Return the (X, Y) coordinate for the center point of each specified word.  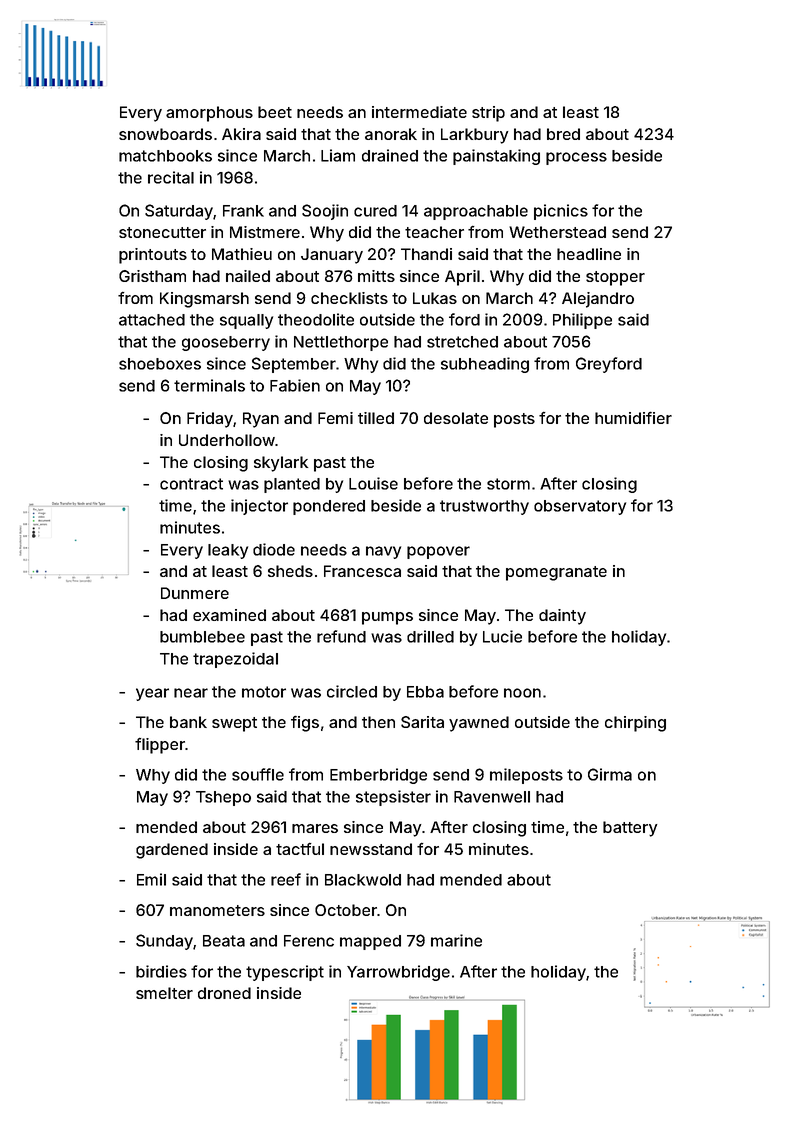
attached (152, 320)
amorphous (209, 114)
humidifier (633, 418)
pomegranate (556, 573)
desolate (456, 418)
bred (563, 134)
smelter (164, 993)
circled (352, 691)
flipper (160, 746)
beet (275, 112)
